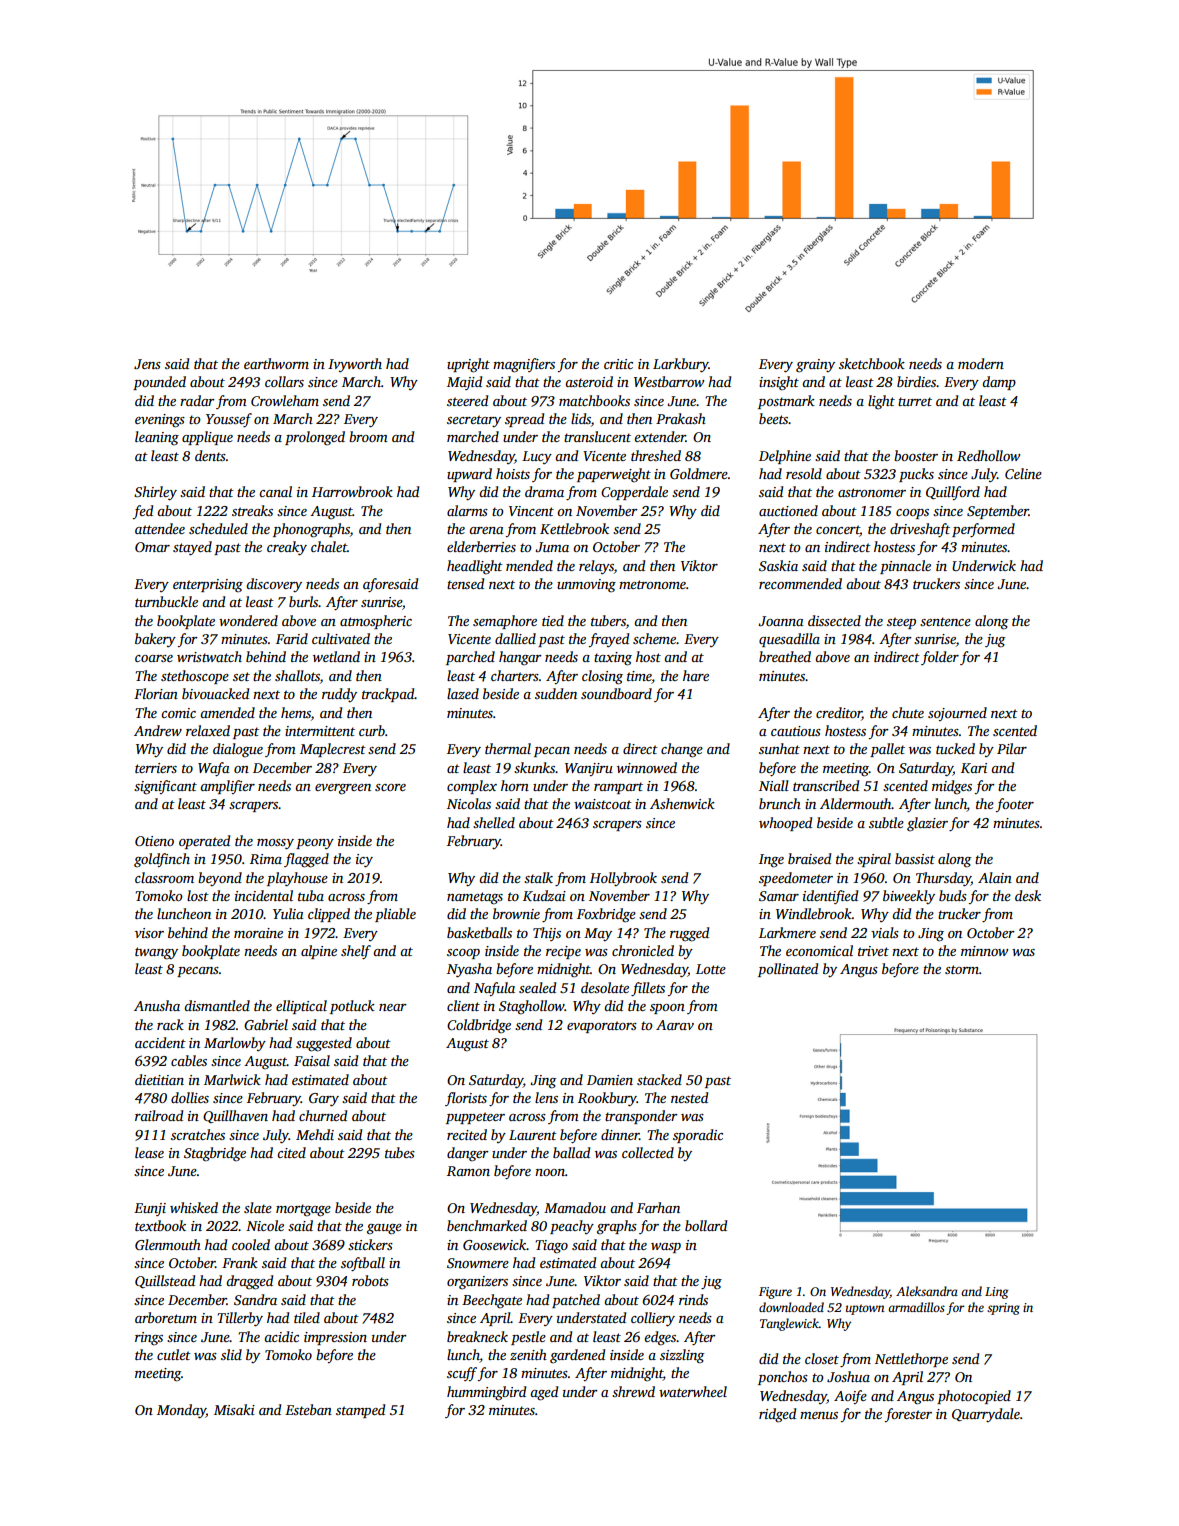 The height and width of the screenshot is (1526, 1179). What do you see at coordinates (324, 1100) in the screenshot?
I see `Gary` at bounding box center [324, 1100].
